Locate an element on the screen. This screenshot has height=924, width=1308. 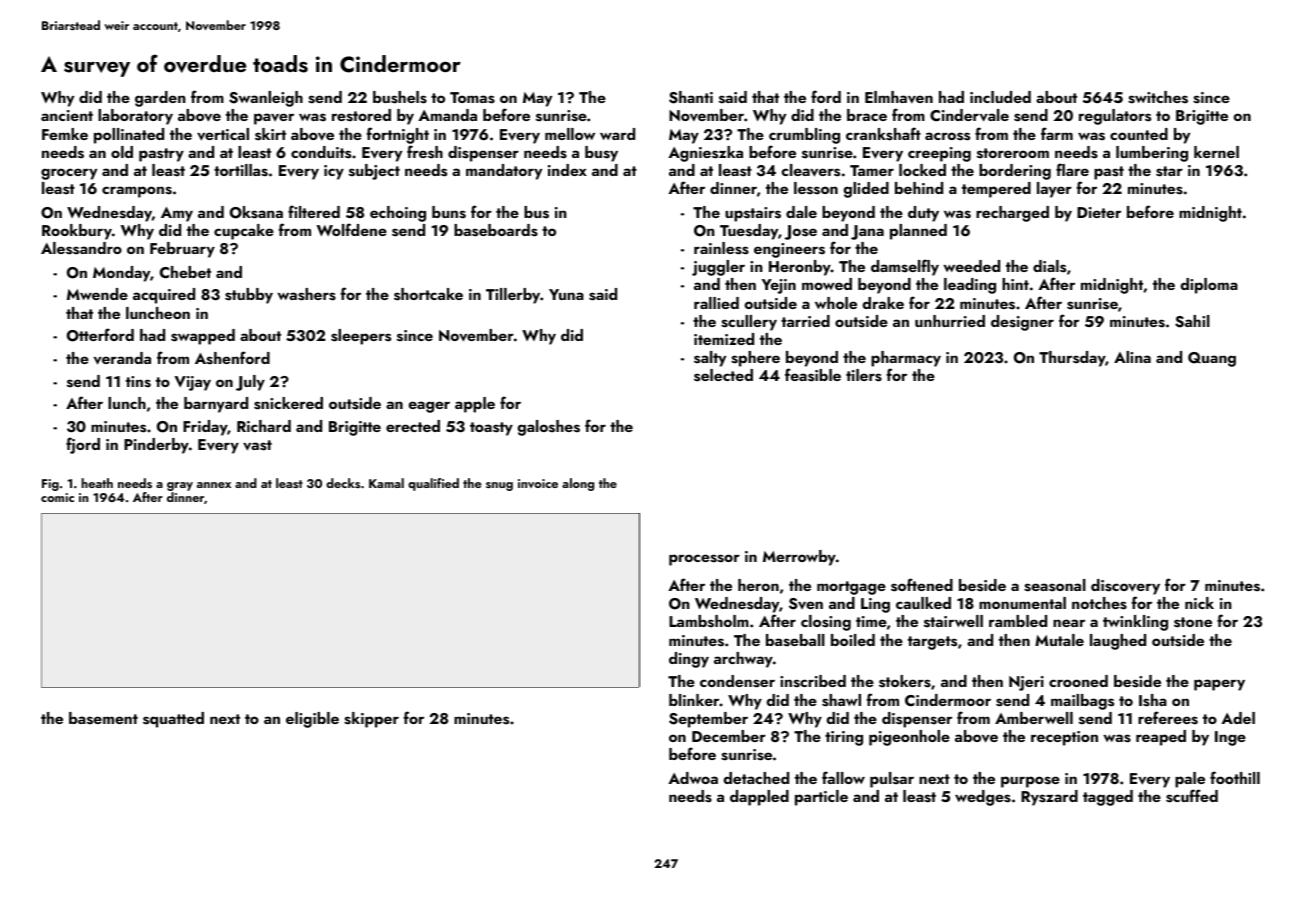
scuffed is located at coordinates (1192, 796).
